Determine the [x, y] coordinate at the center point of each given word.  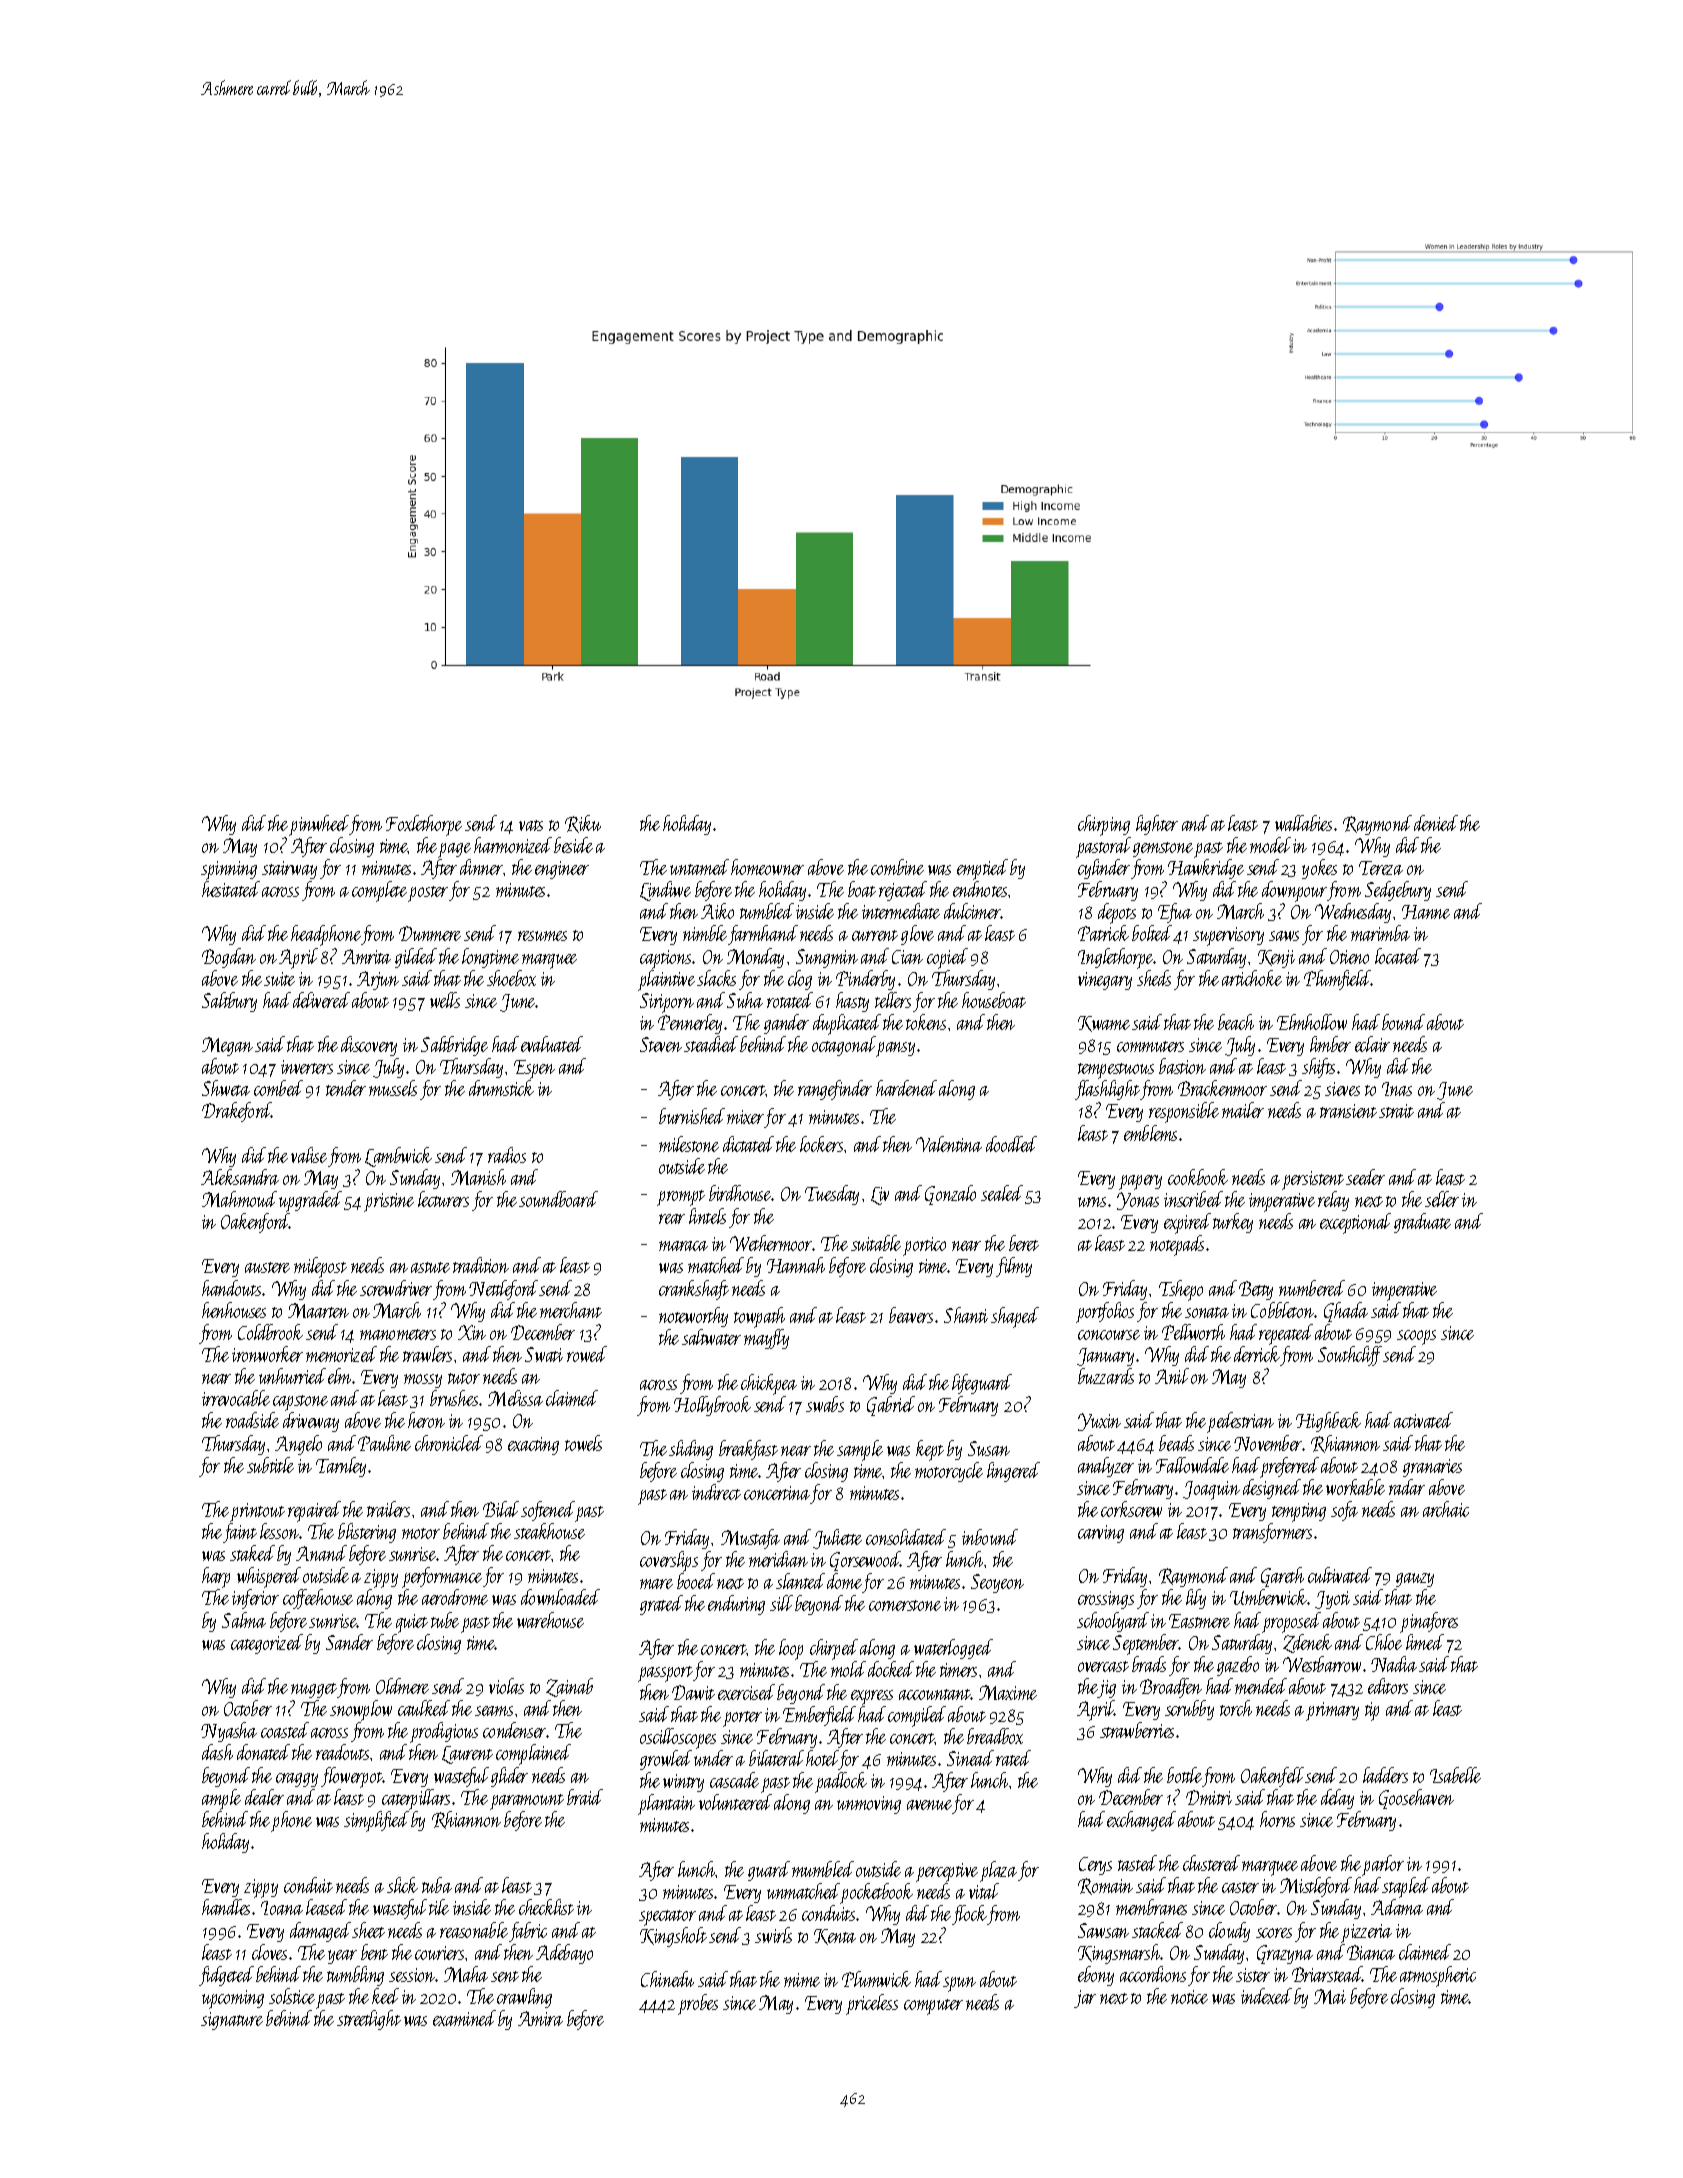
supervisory [1228, 936]
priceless [872, 2004]
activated [1423, 1420]
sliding [691, 1450]
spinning [229, 870]
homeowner [767, 867]
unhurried [292, 1376]
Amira [540, 2018]
